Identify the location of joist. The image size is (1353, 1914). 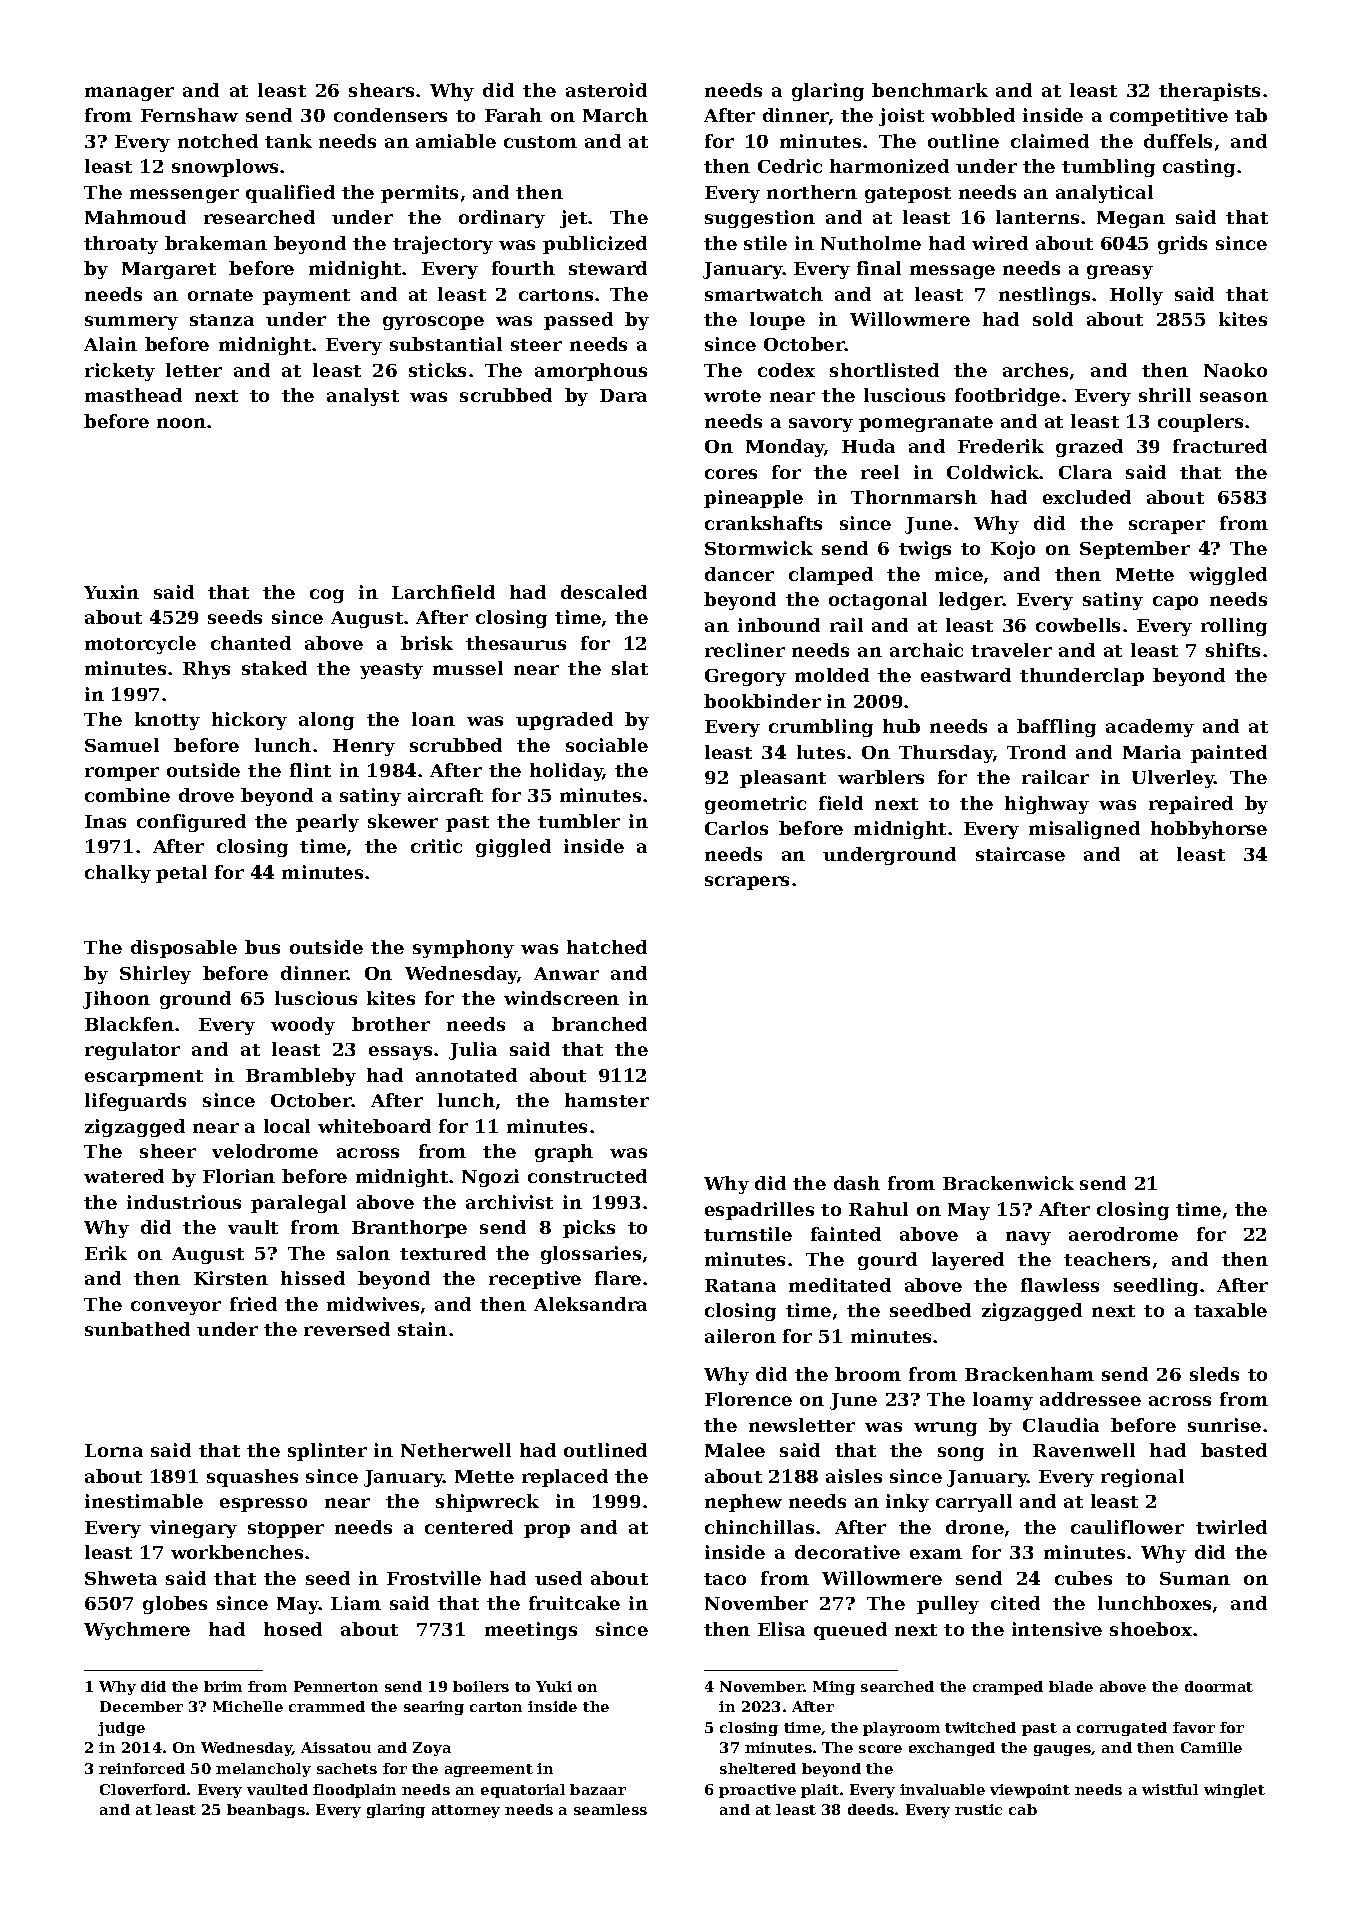
(901, 117).
